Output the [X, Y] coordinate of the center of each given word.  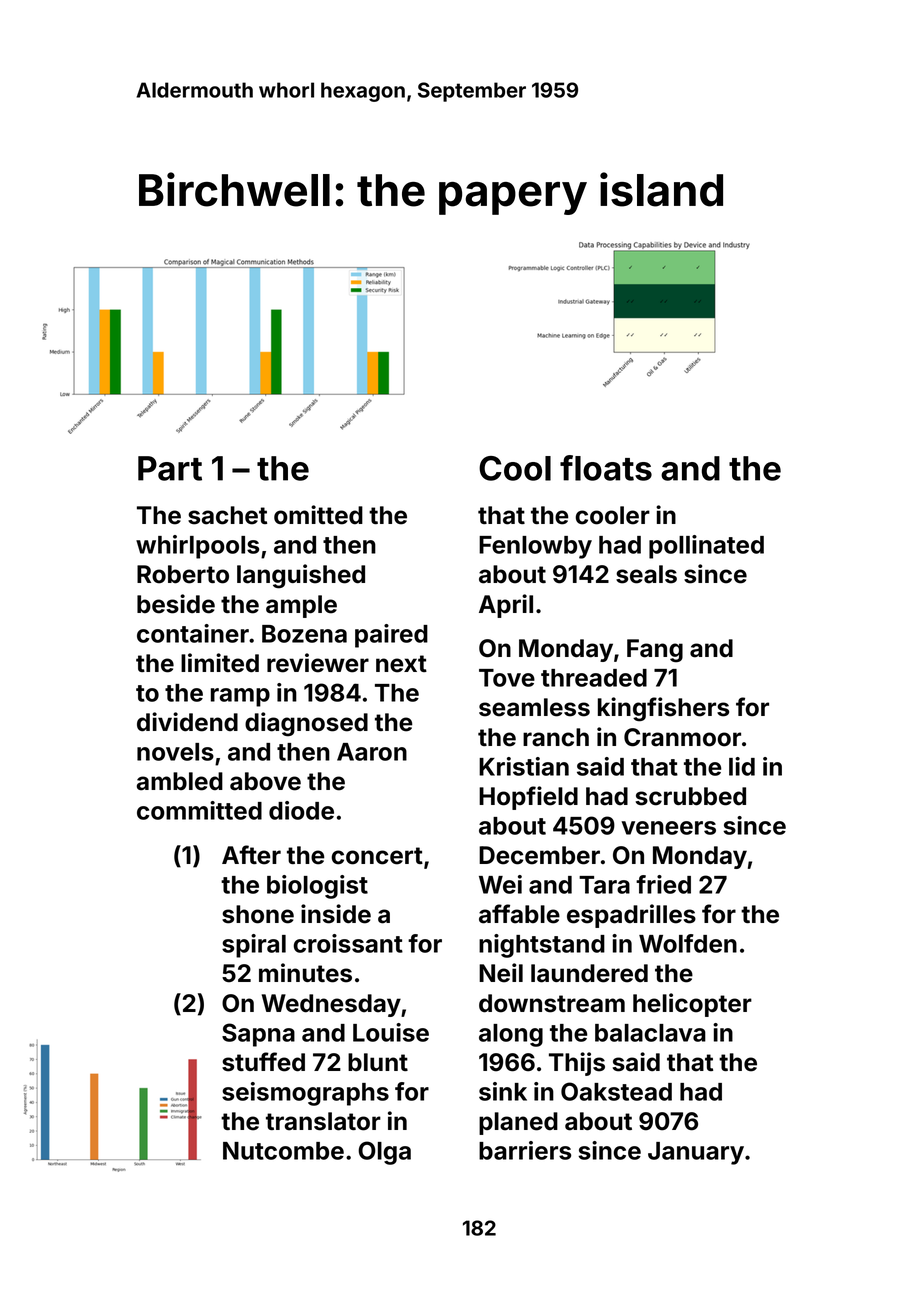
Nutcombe [283, 1151]
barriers [525, 1150]
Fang [655, 651]
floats [606, 468]
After [251, 855]
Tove [507, 678]
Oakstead [616, 1091]
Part [170, 468]
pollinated [706, 547]
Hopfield [528, 798]
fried [663, 884]
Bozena [304, 634]
